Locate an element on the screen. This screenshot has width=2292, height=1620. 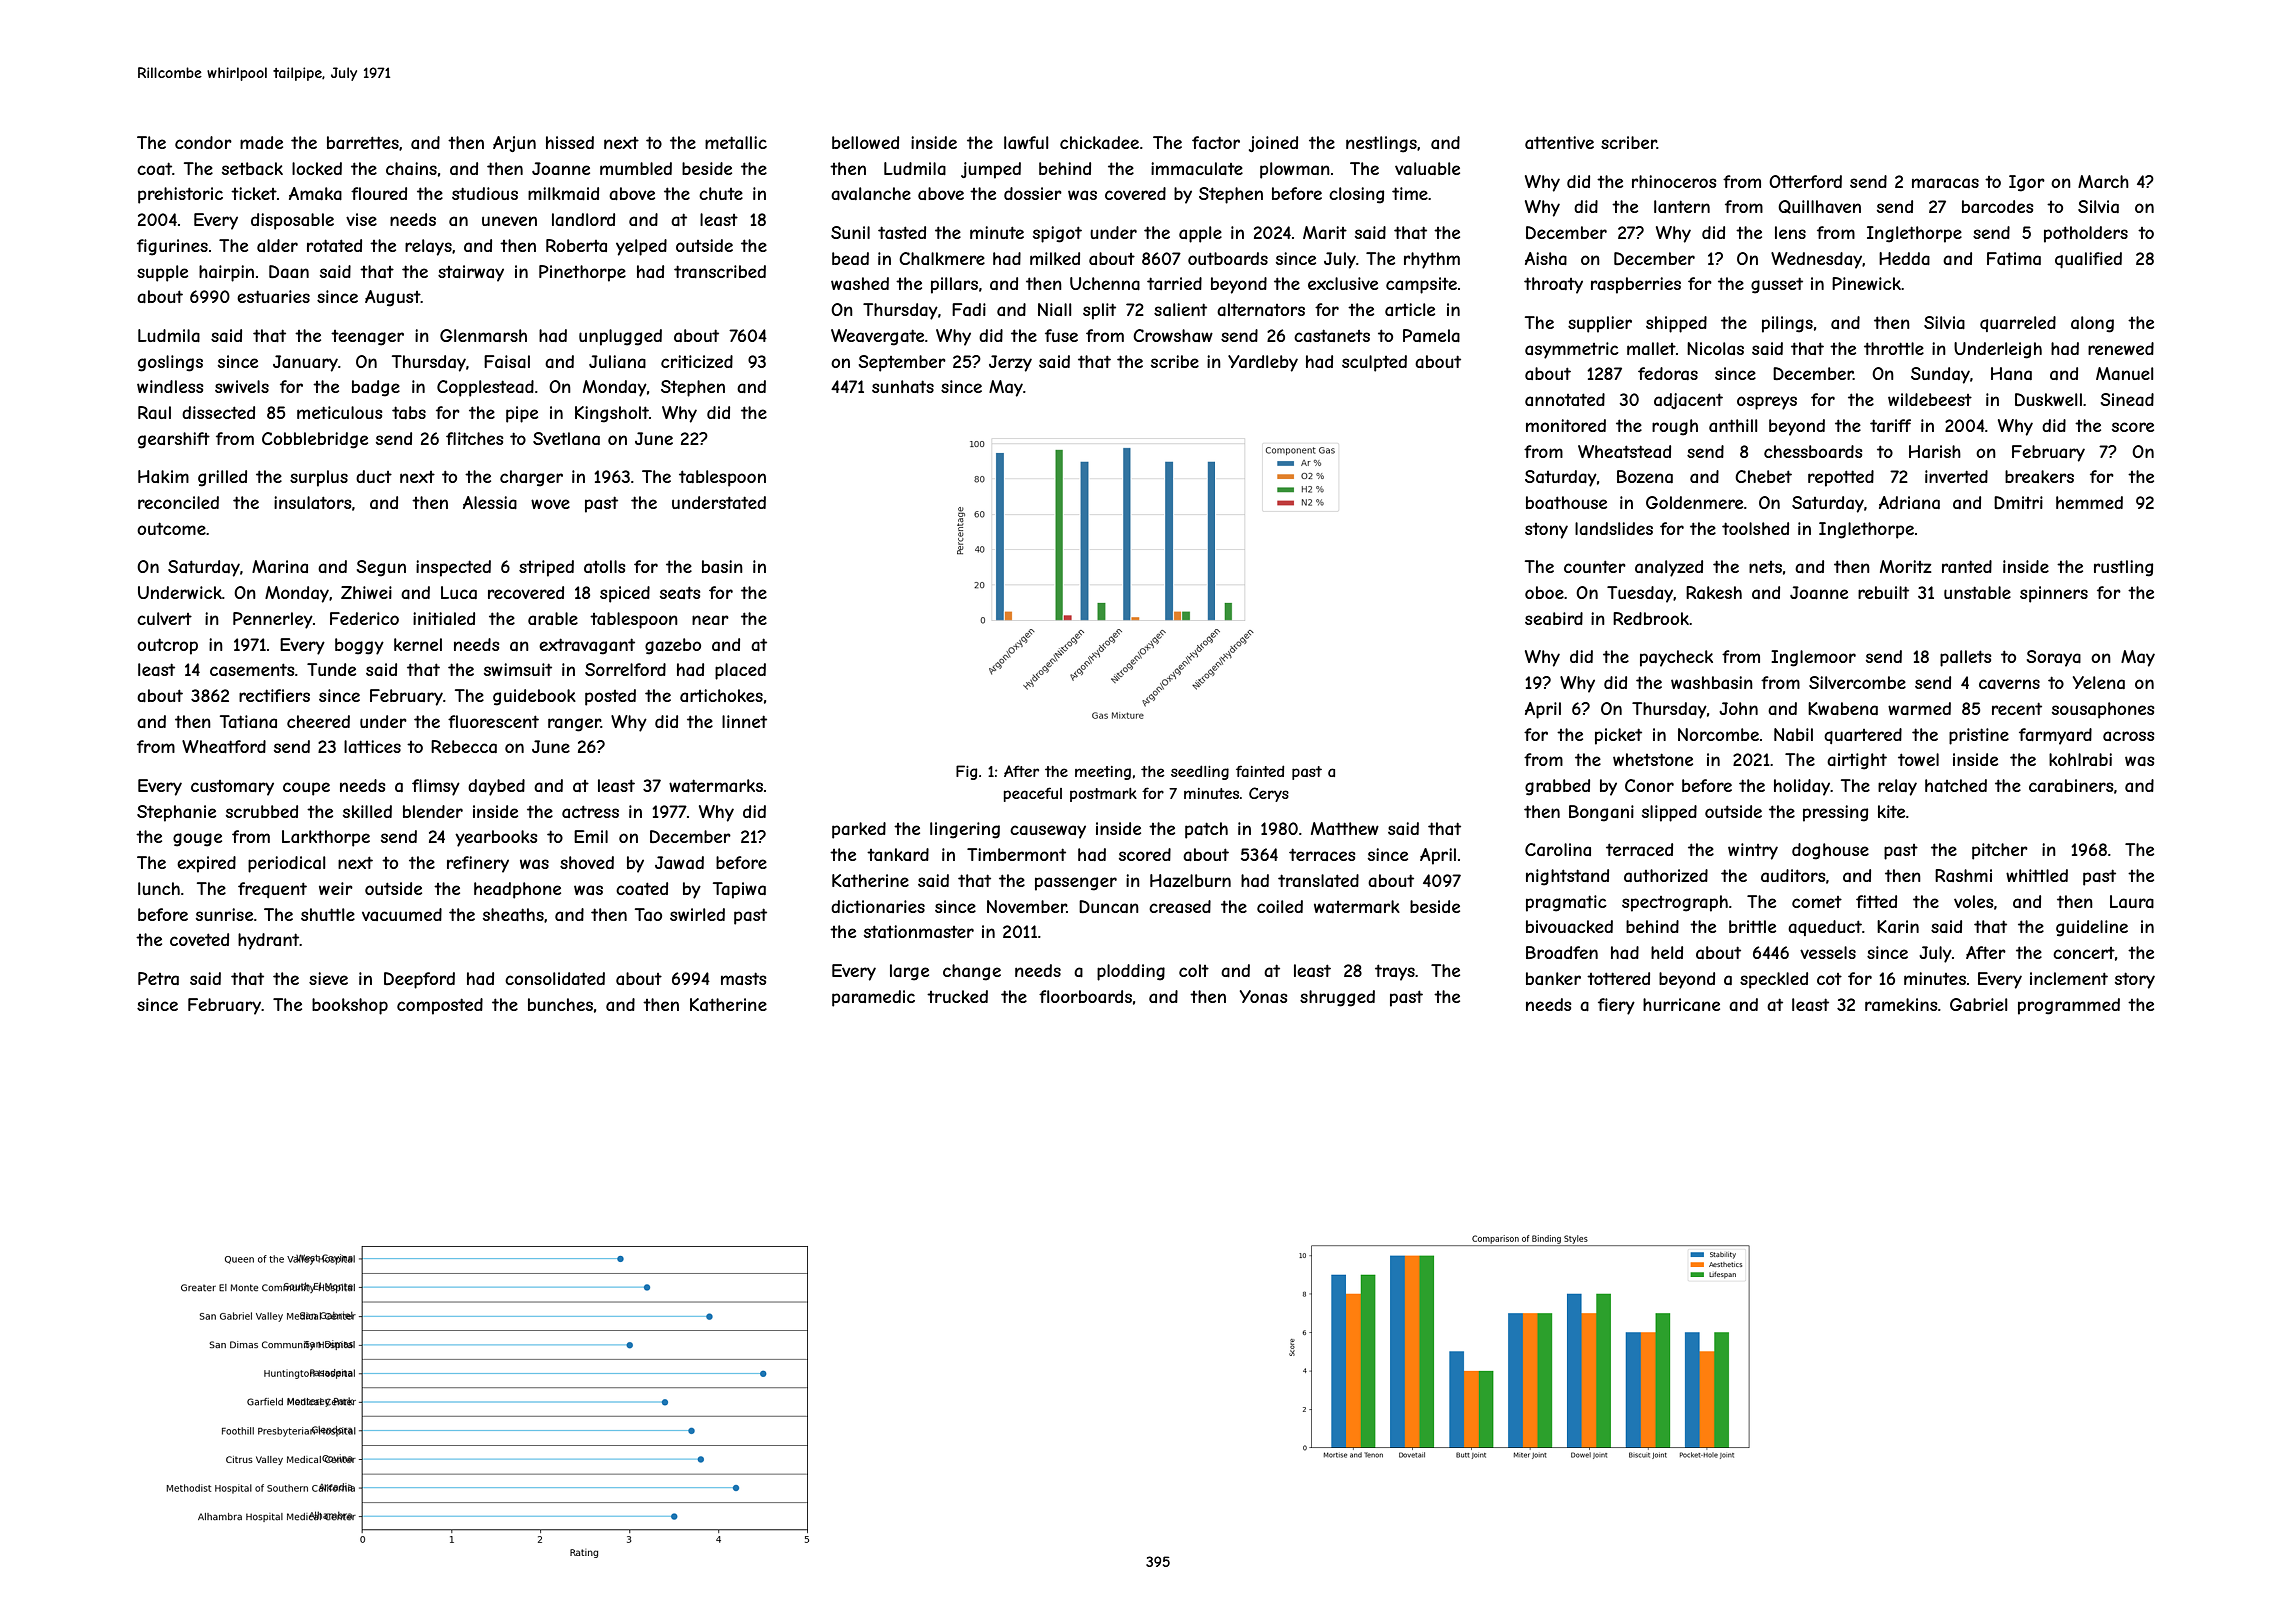
Bongani is located at coordinates (1601, 813).
